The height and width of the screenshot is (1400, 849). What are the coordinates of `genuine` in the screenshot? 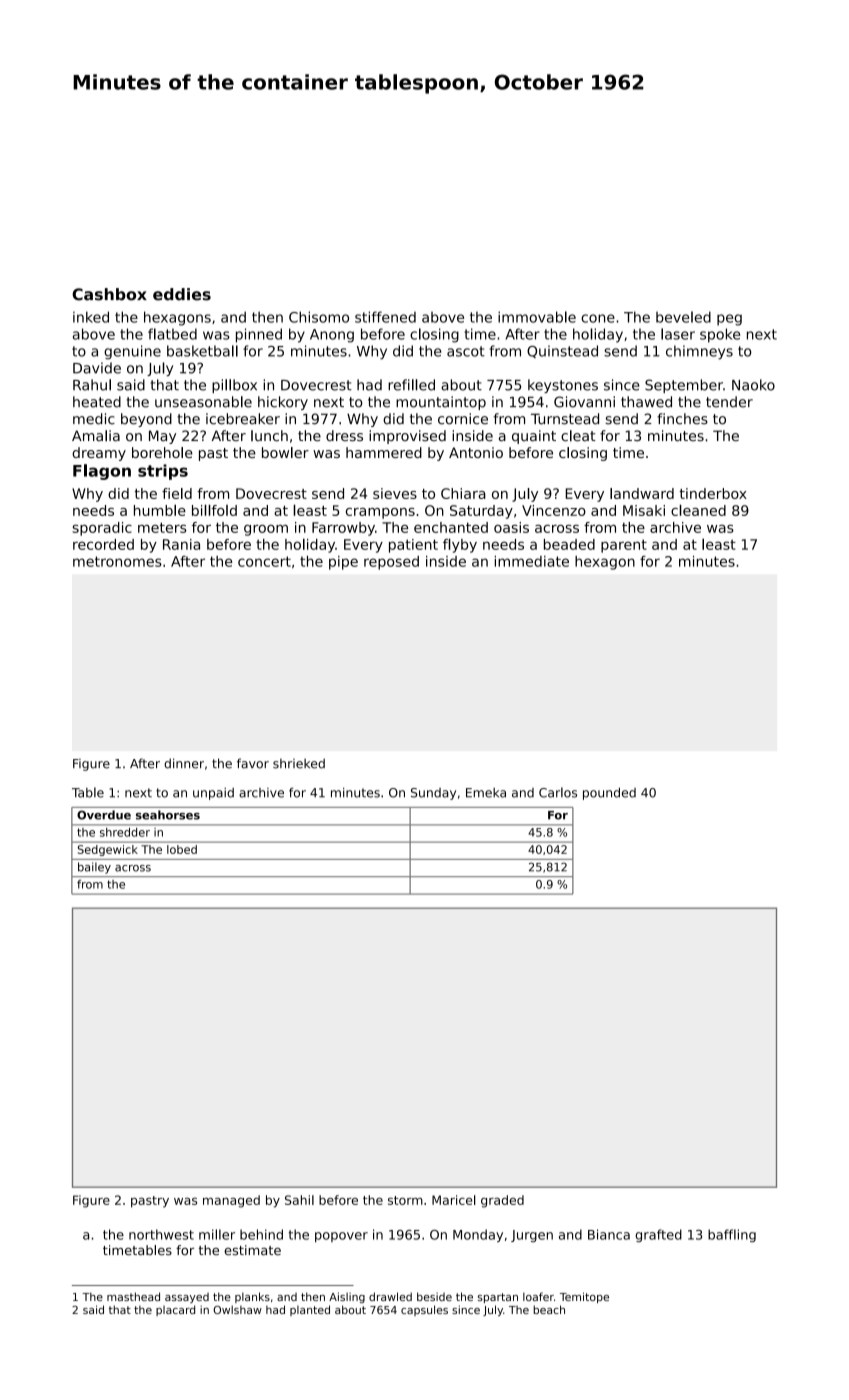 It's located at (132, 352).
